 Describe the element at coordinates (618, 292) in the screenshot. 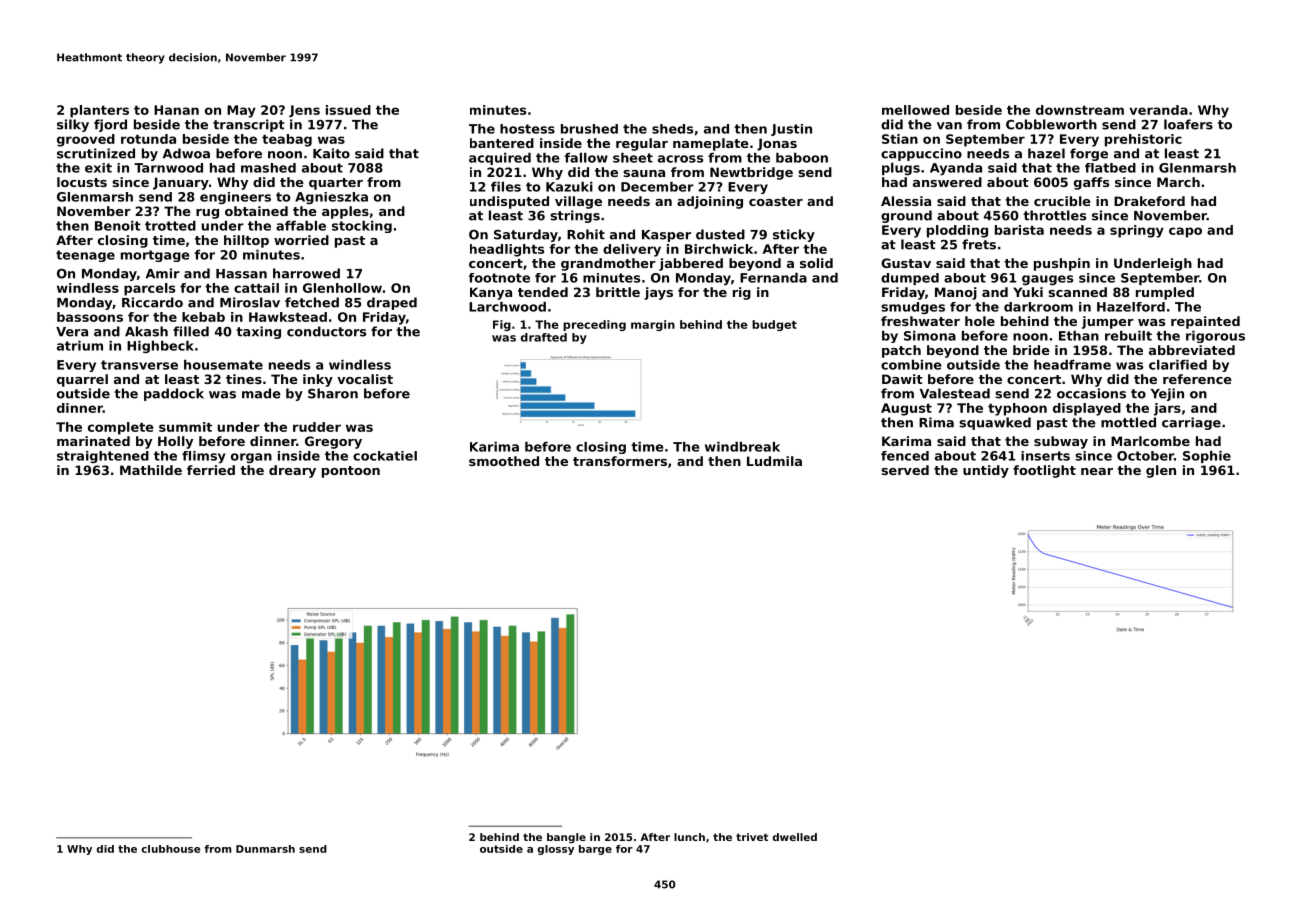

I see `brittle` at that location.
